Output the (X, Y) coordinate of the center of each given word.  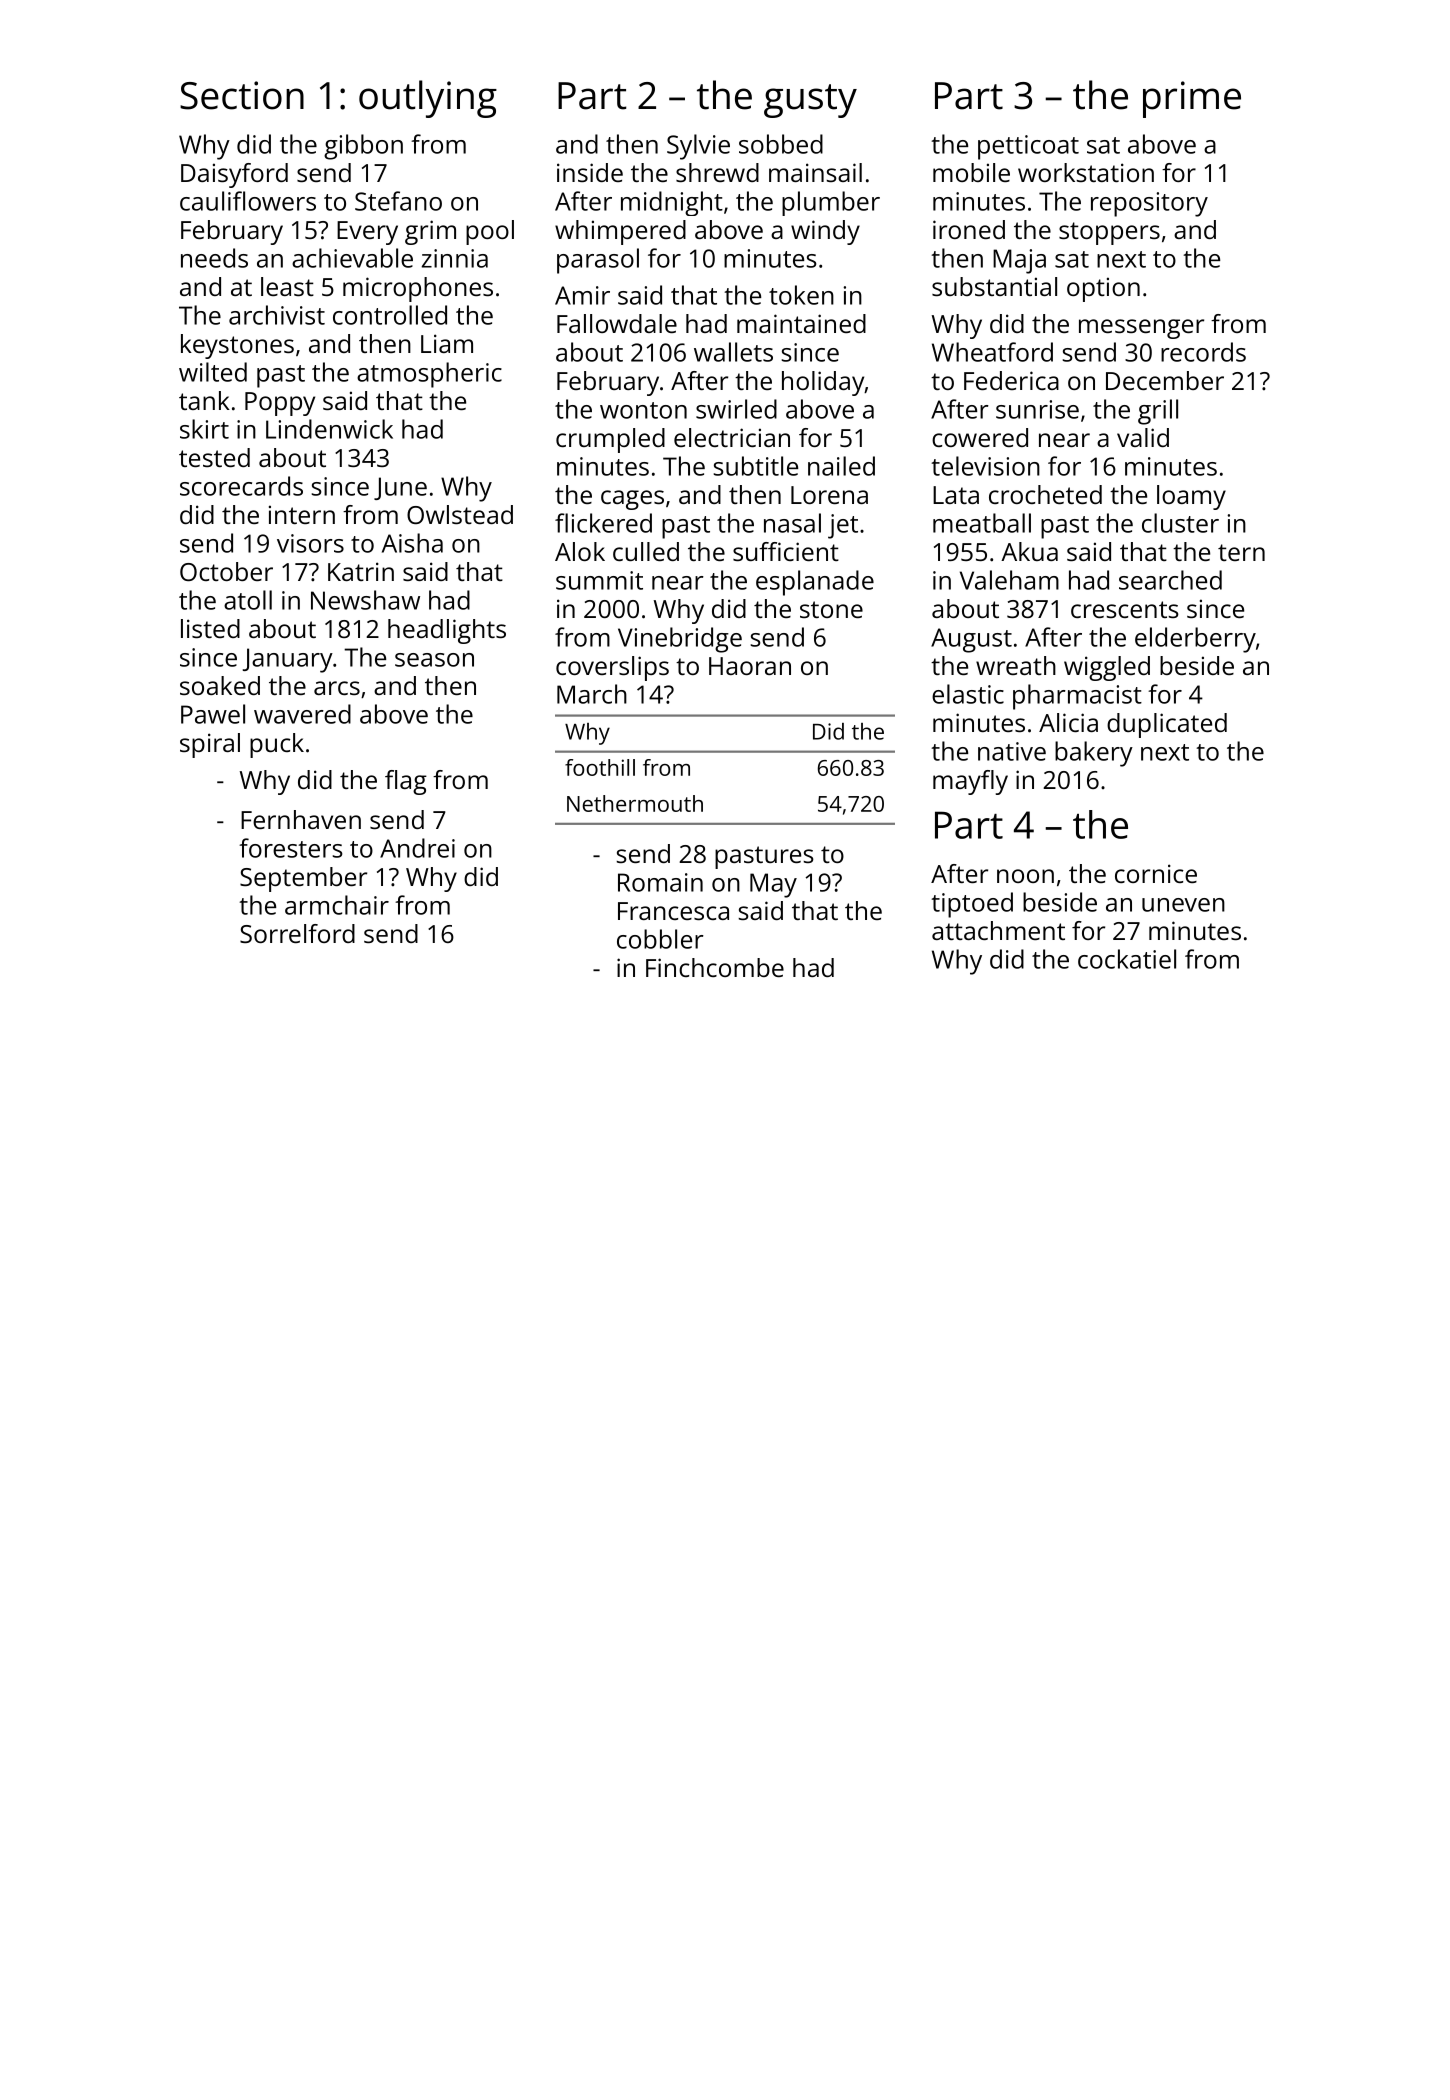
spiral (210, 745)
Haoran (750, 666)
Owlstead (460, 514)
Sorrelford (297, 933)
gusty (810, 101)
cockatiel (1127, 959)
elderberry (1195, 640)
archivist (277, 315)
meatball (982, 523)
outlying (428, 99)
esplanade (815, 583)
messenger (1141, 329)
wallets (733, 352)
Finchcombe (715, 967)
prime (1192, 99)
